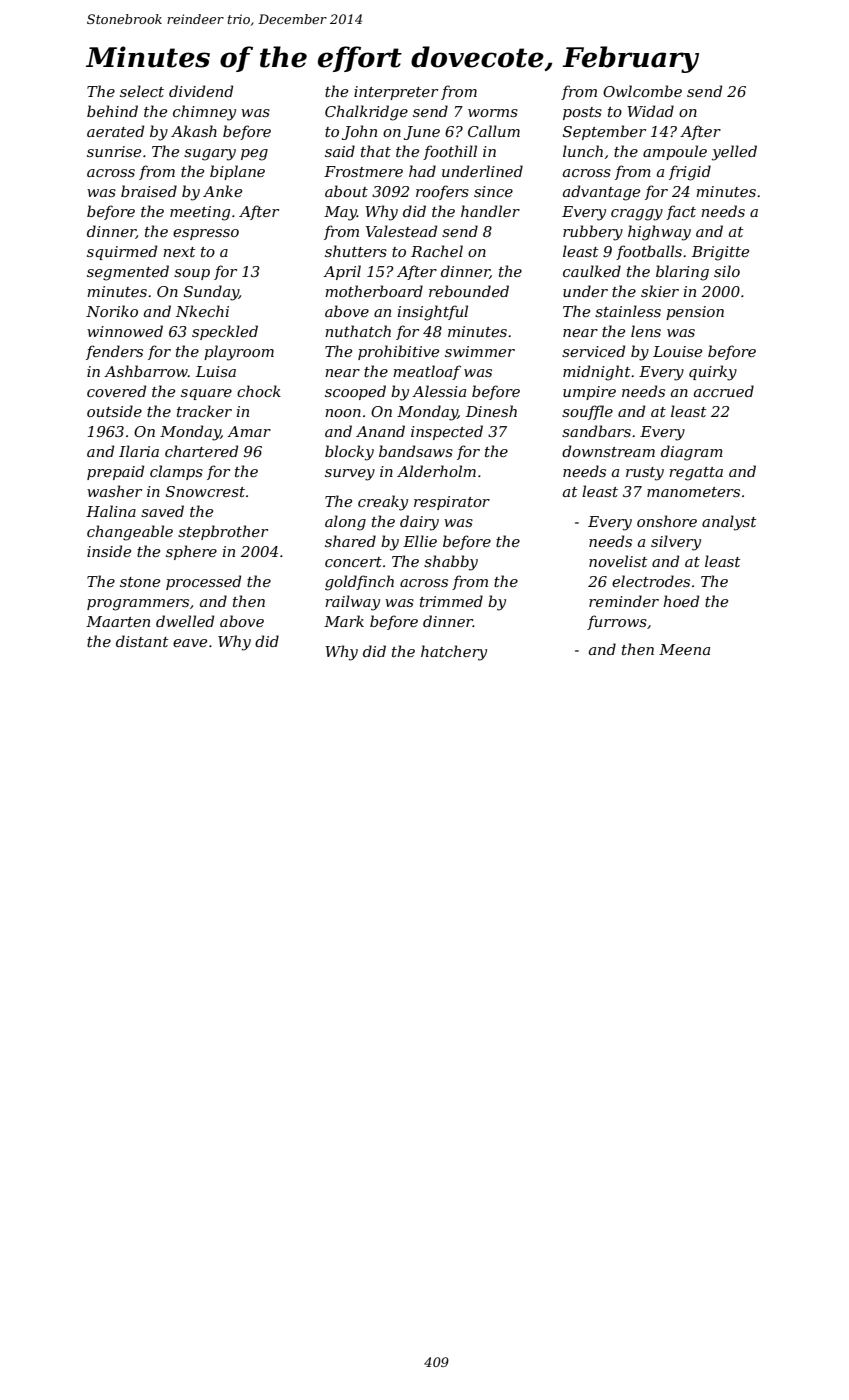 The width and height of the screenshot is (849, 1400). Describe the element at coordinates (340, 151) in the screenshot. I see `said` at that location.
